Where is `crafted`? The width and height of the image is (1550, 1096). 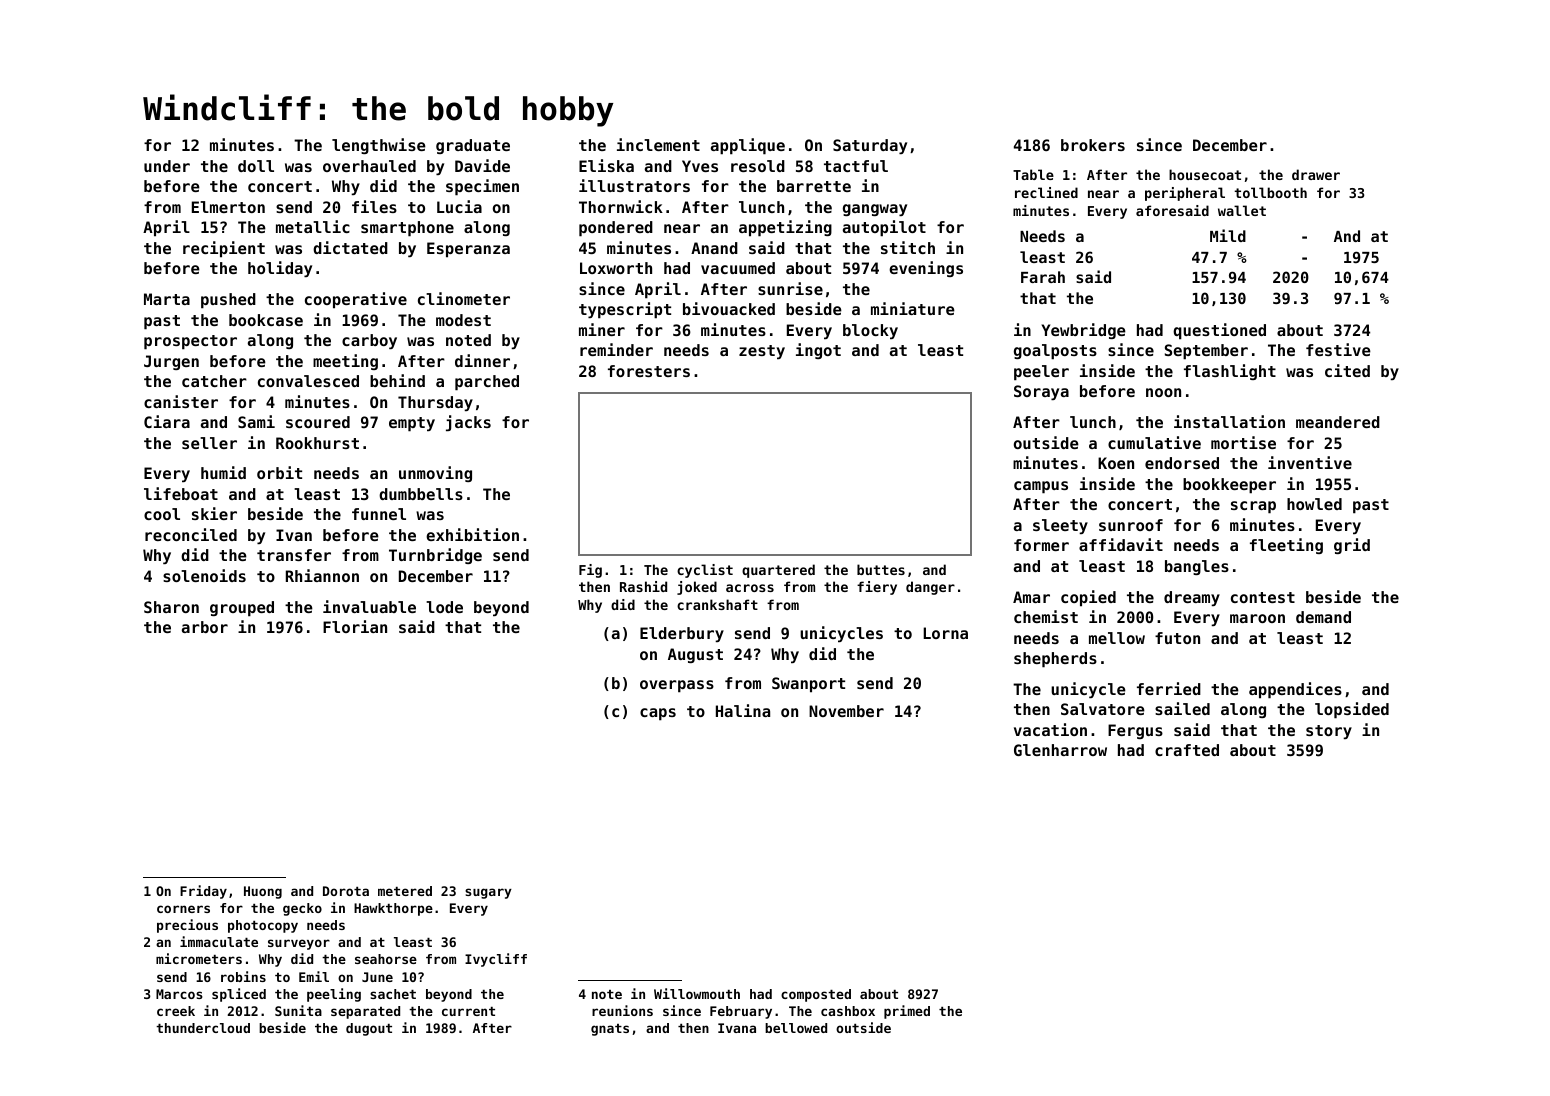
crafted is located at coordinates (1187, 750).
